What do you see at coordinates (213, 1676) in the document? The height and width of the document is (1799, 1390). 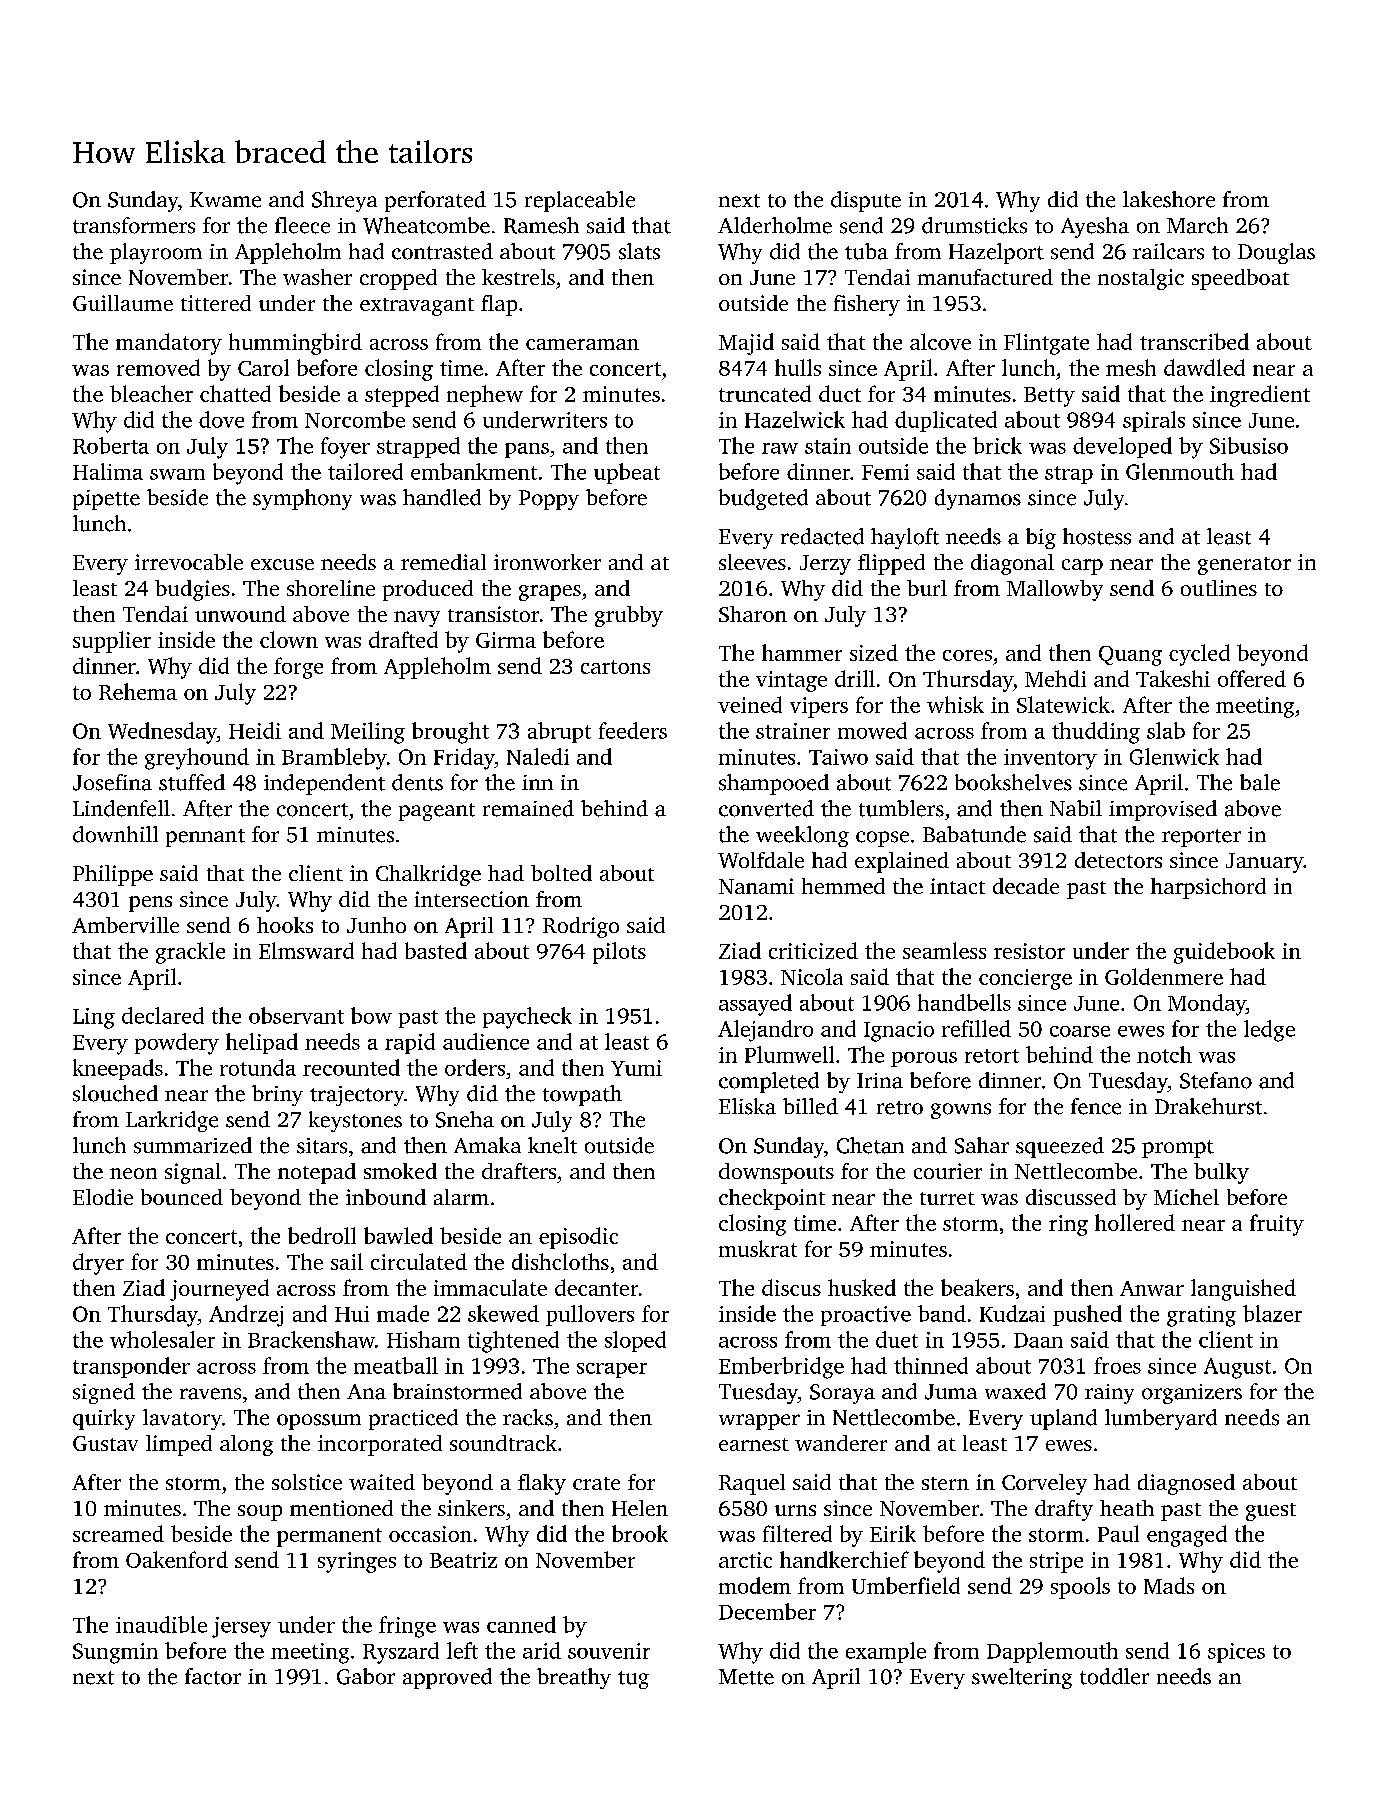 I see `factor` at bounding box center [213, 1676].
